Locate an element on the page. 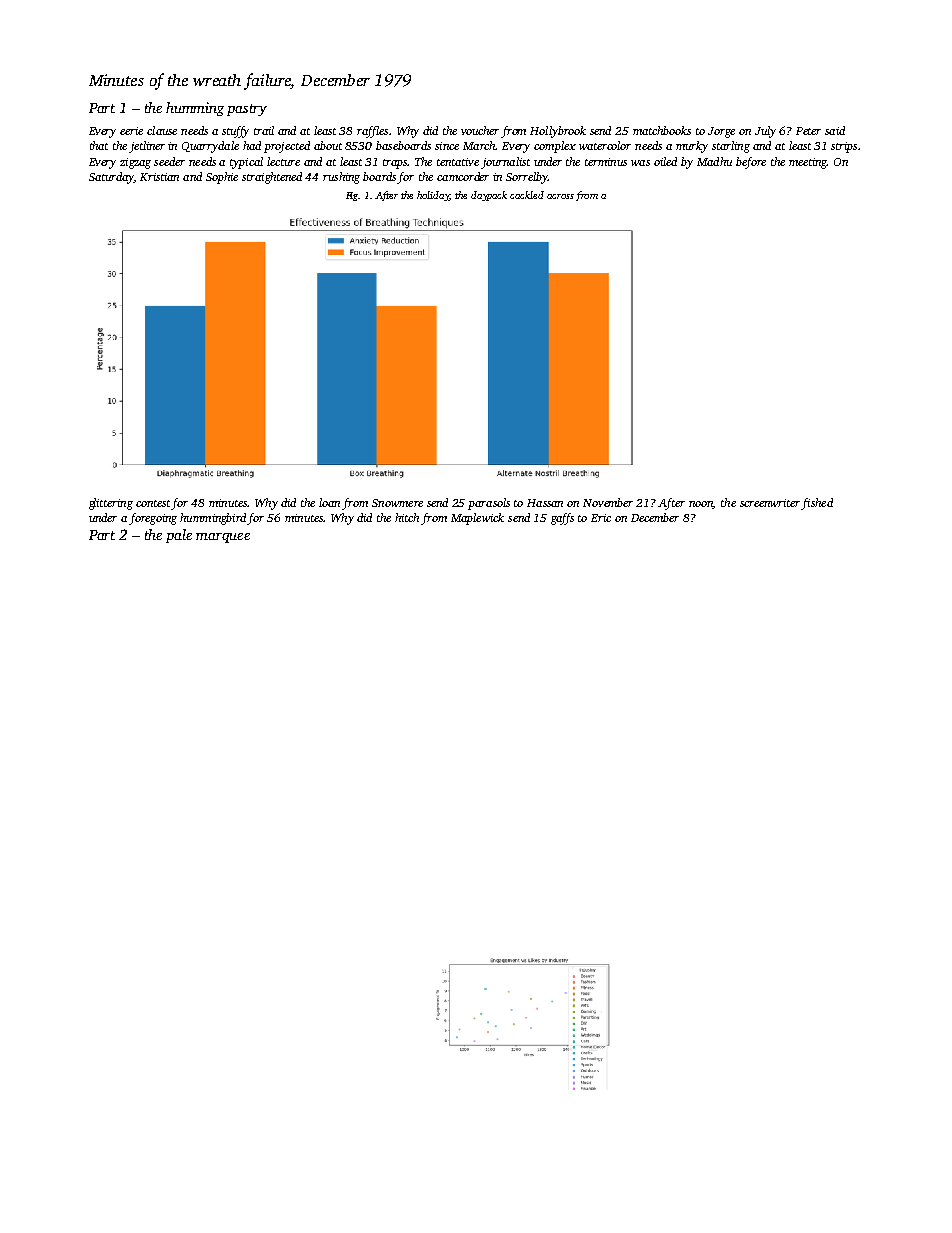  parasols is located at coordinates (489, 504).
